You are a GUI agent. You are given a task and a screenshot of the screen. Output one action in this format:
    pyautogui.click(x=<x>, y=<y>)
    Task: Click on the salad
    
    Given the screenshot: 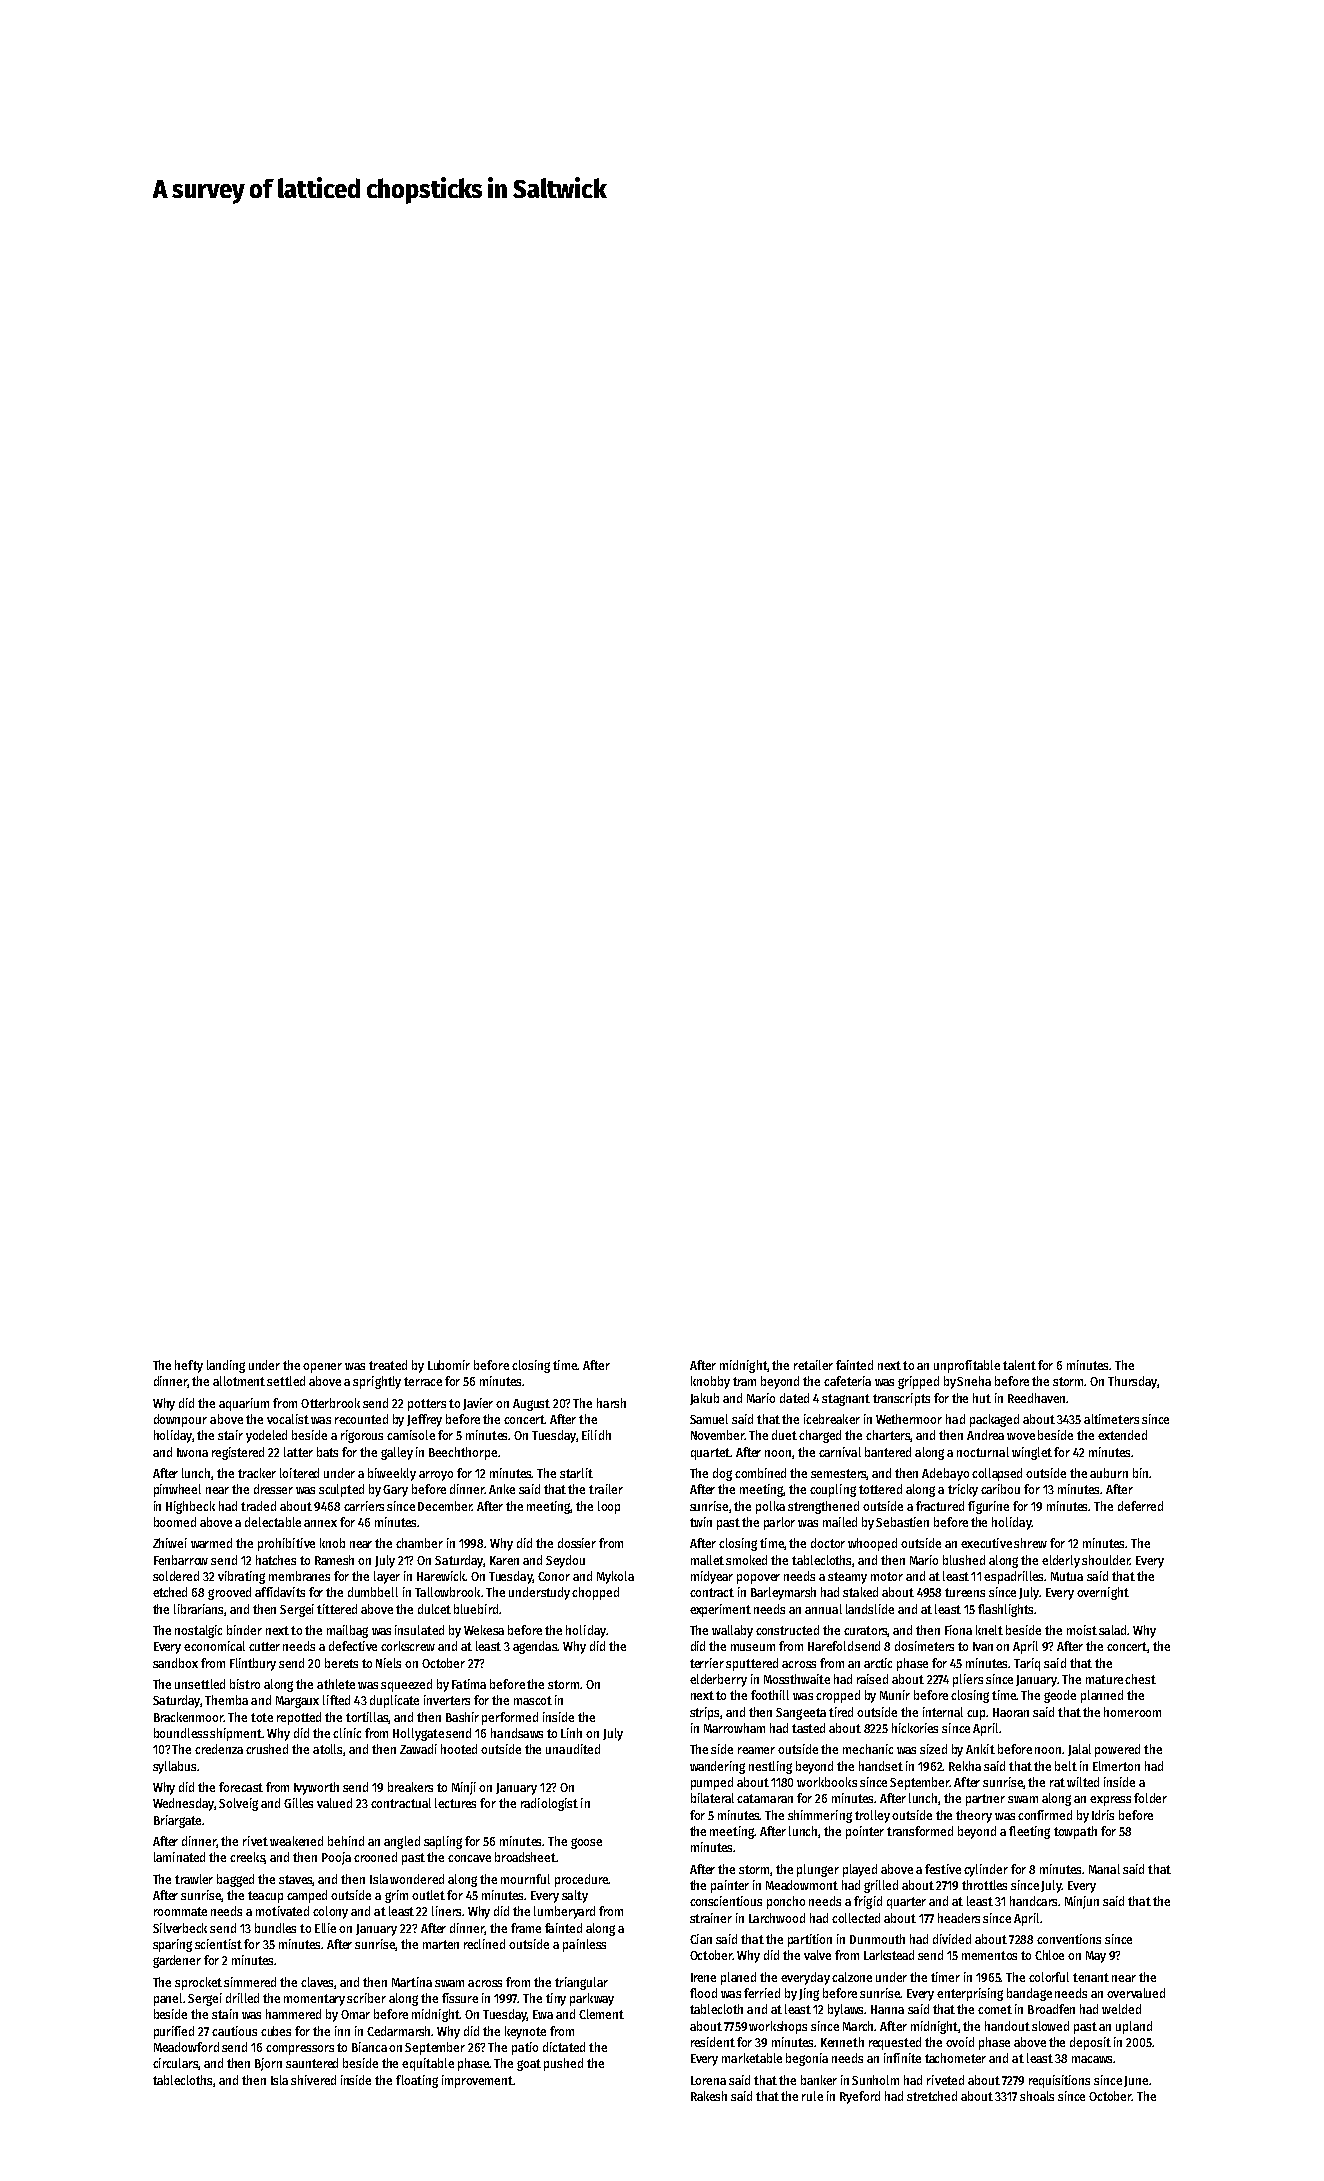 What is the action you would take?
    pyautogui.click(x=1112, y=1630)
